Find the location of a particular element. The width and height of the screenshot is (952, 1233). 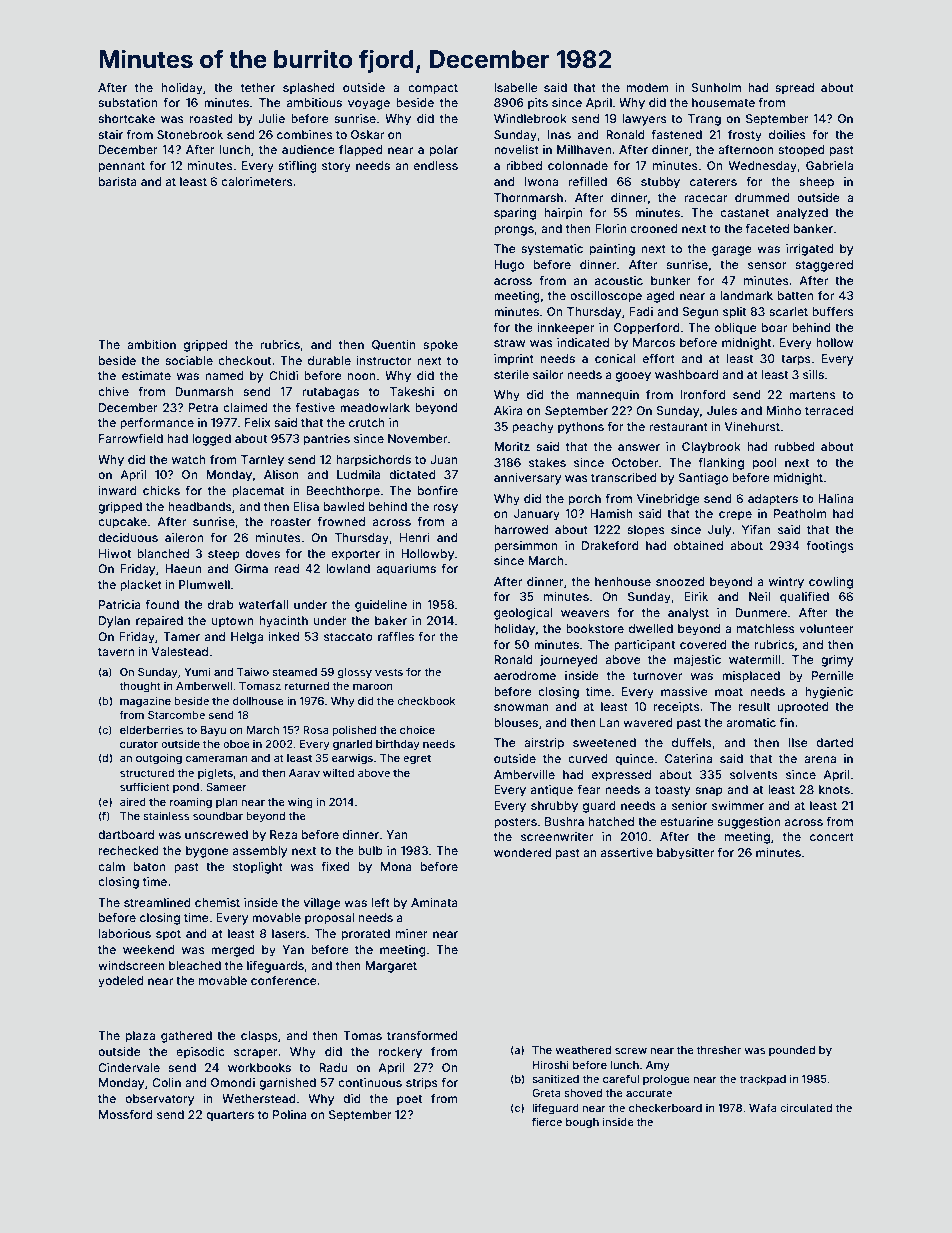

ambition is located at coordinates (151, 344).
